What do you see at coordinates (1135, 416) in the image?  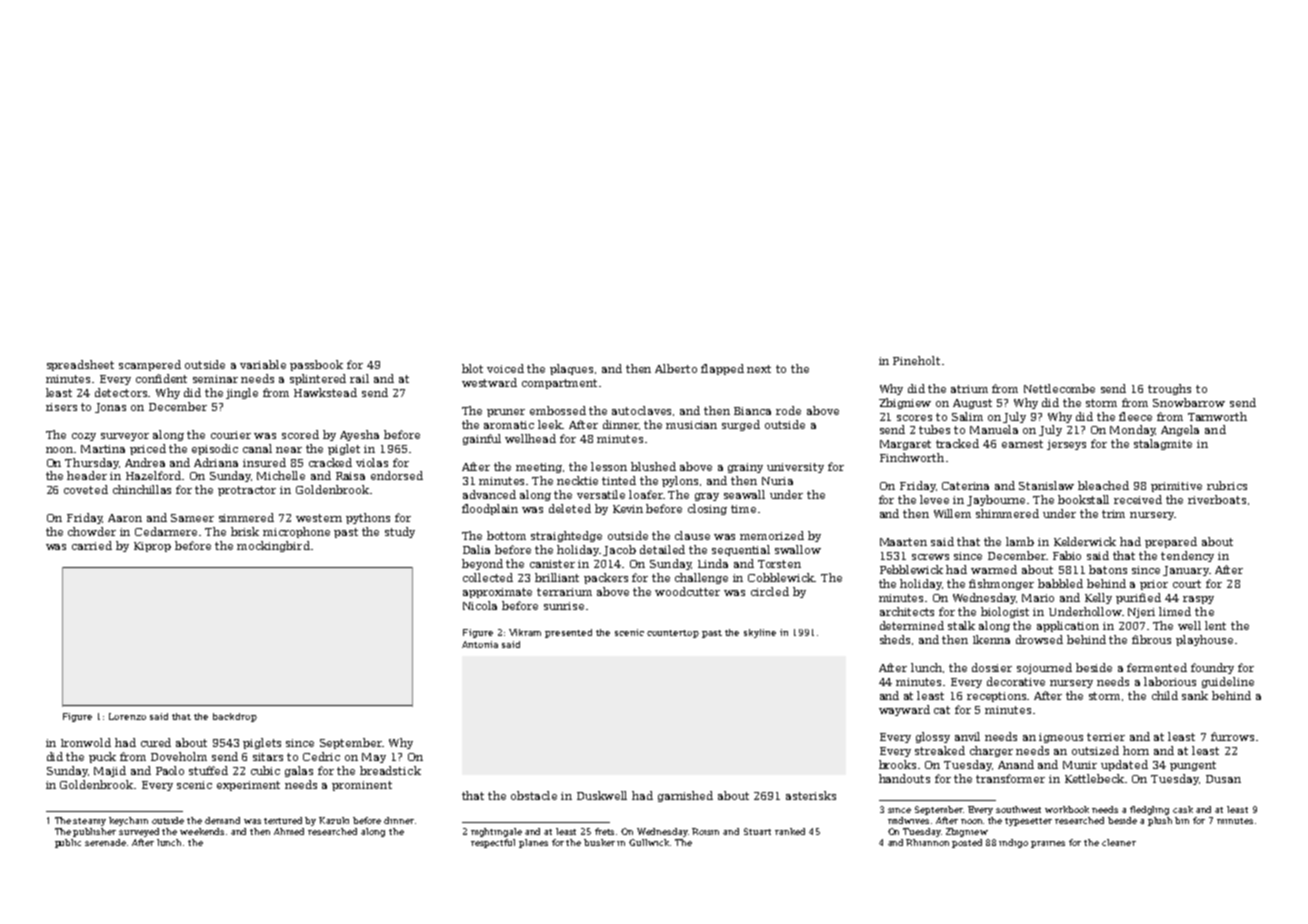 I see `fleece` at bounding box center [1135, 416].
